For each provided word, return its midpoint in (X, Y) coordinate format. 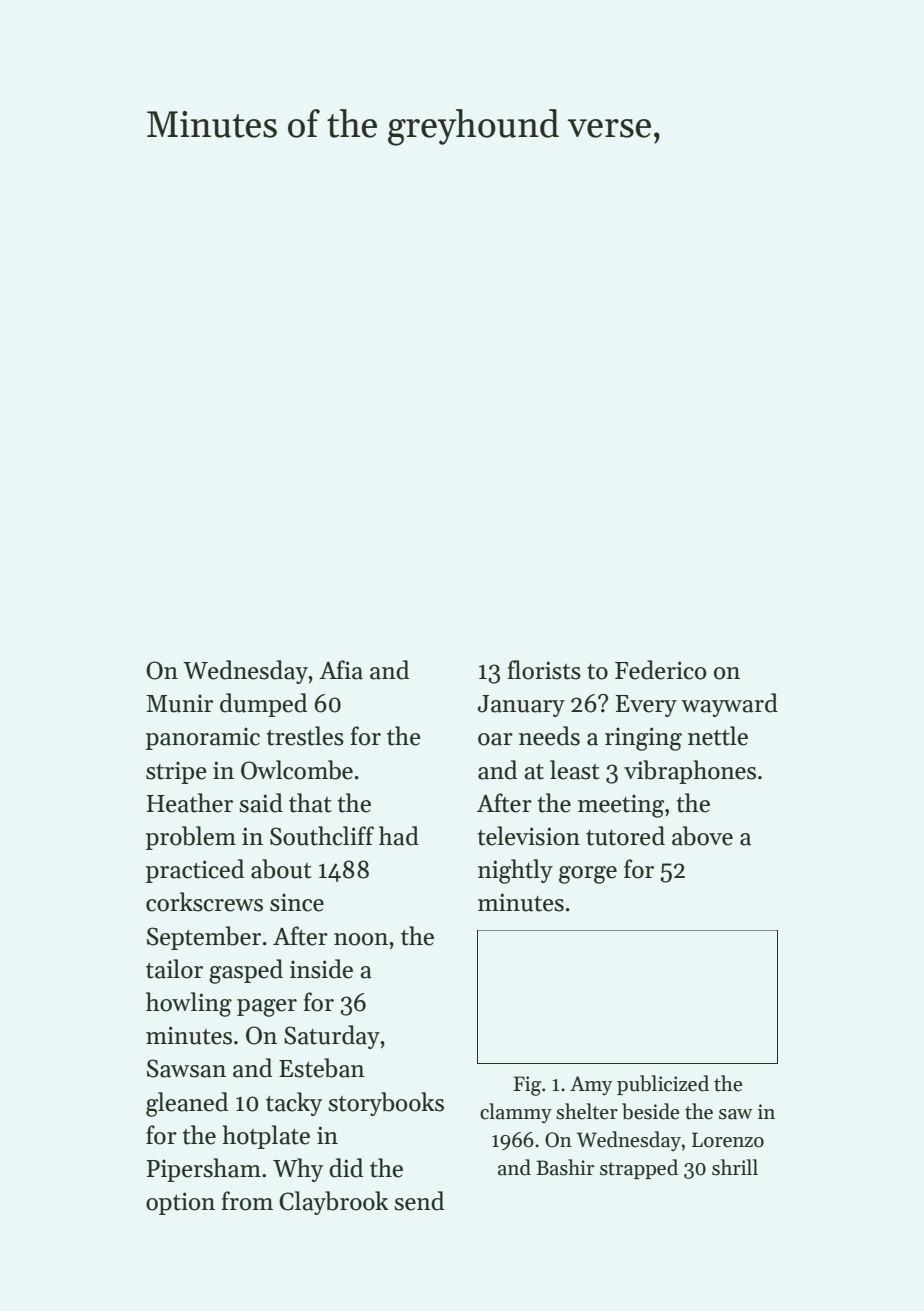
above (702, 836)
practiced (195, 871)
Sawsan (186, 1068)
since (297, 902)
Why (298, 1170)
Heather (190, 803)
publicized (663, 1085)
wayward (729, 705)
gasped (246, 971)
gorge (588, 875)
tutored (625, 836)
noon (361, 939)
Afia (341, 670)
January (521, 706)
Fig (527, 1086)
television (529, 836)
